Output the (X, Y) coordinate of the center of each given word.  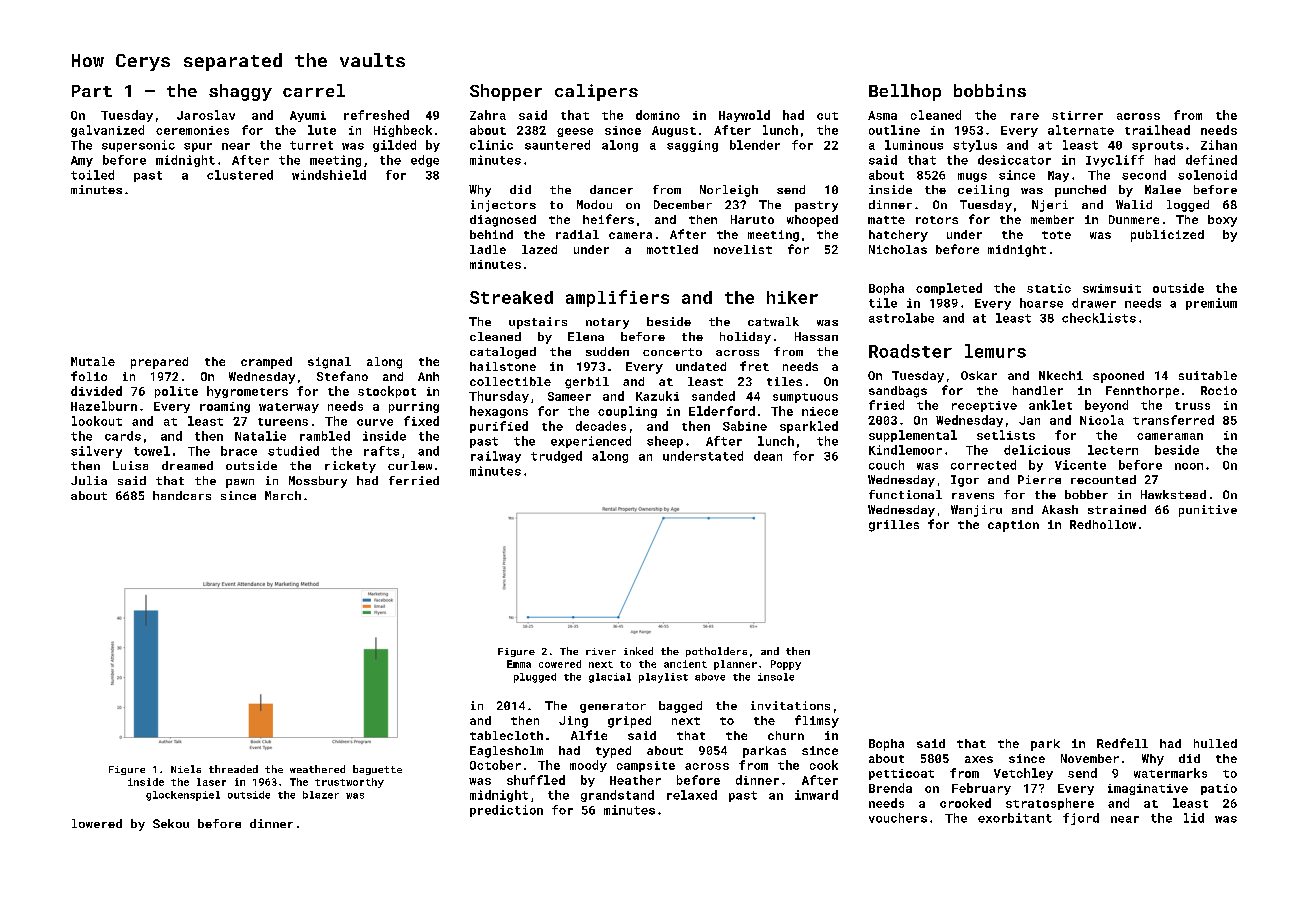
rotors (937, 220)
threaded (233, 769)
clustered (240, 175)
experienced (591, 442)
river (601, 651)
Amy (82, 161)
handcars (182, 495)
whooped (812, 221)
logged (1188, 206)
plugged (535, 678)
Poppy (786, 665)
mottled (672, 249)
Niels (186, 769)
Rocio (1219, 390)
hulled (1215, 743)
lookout (97, 421)
